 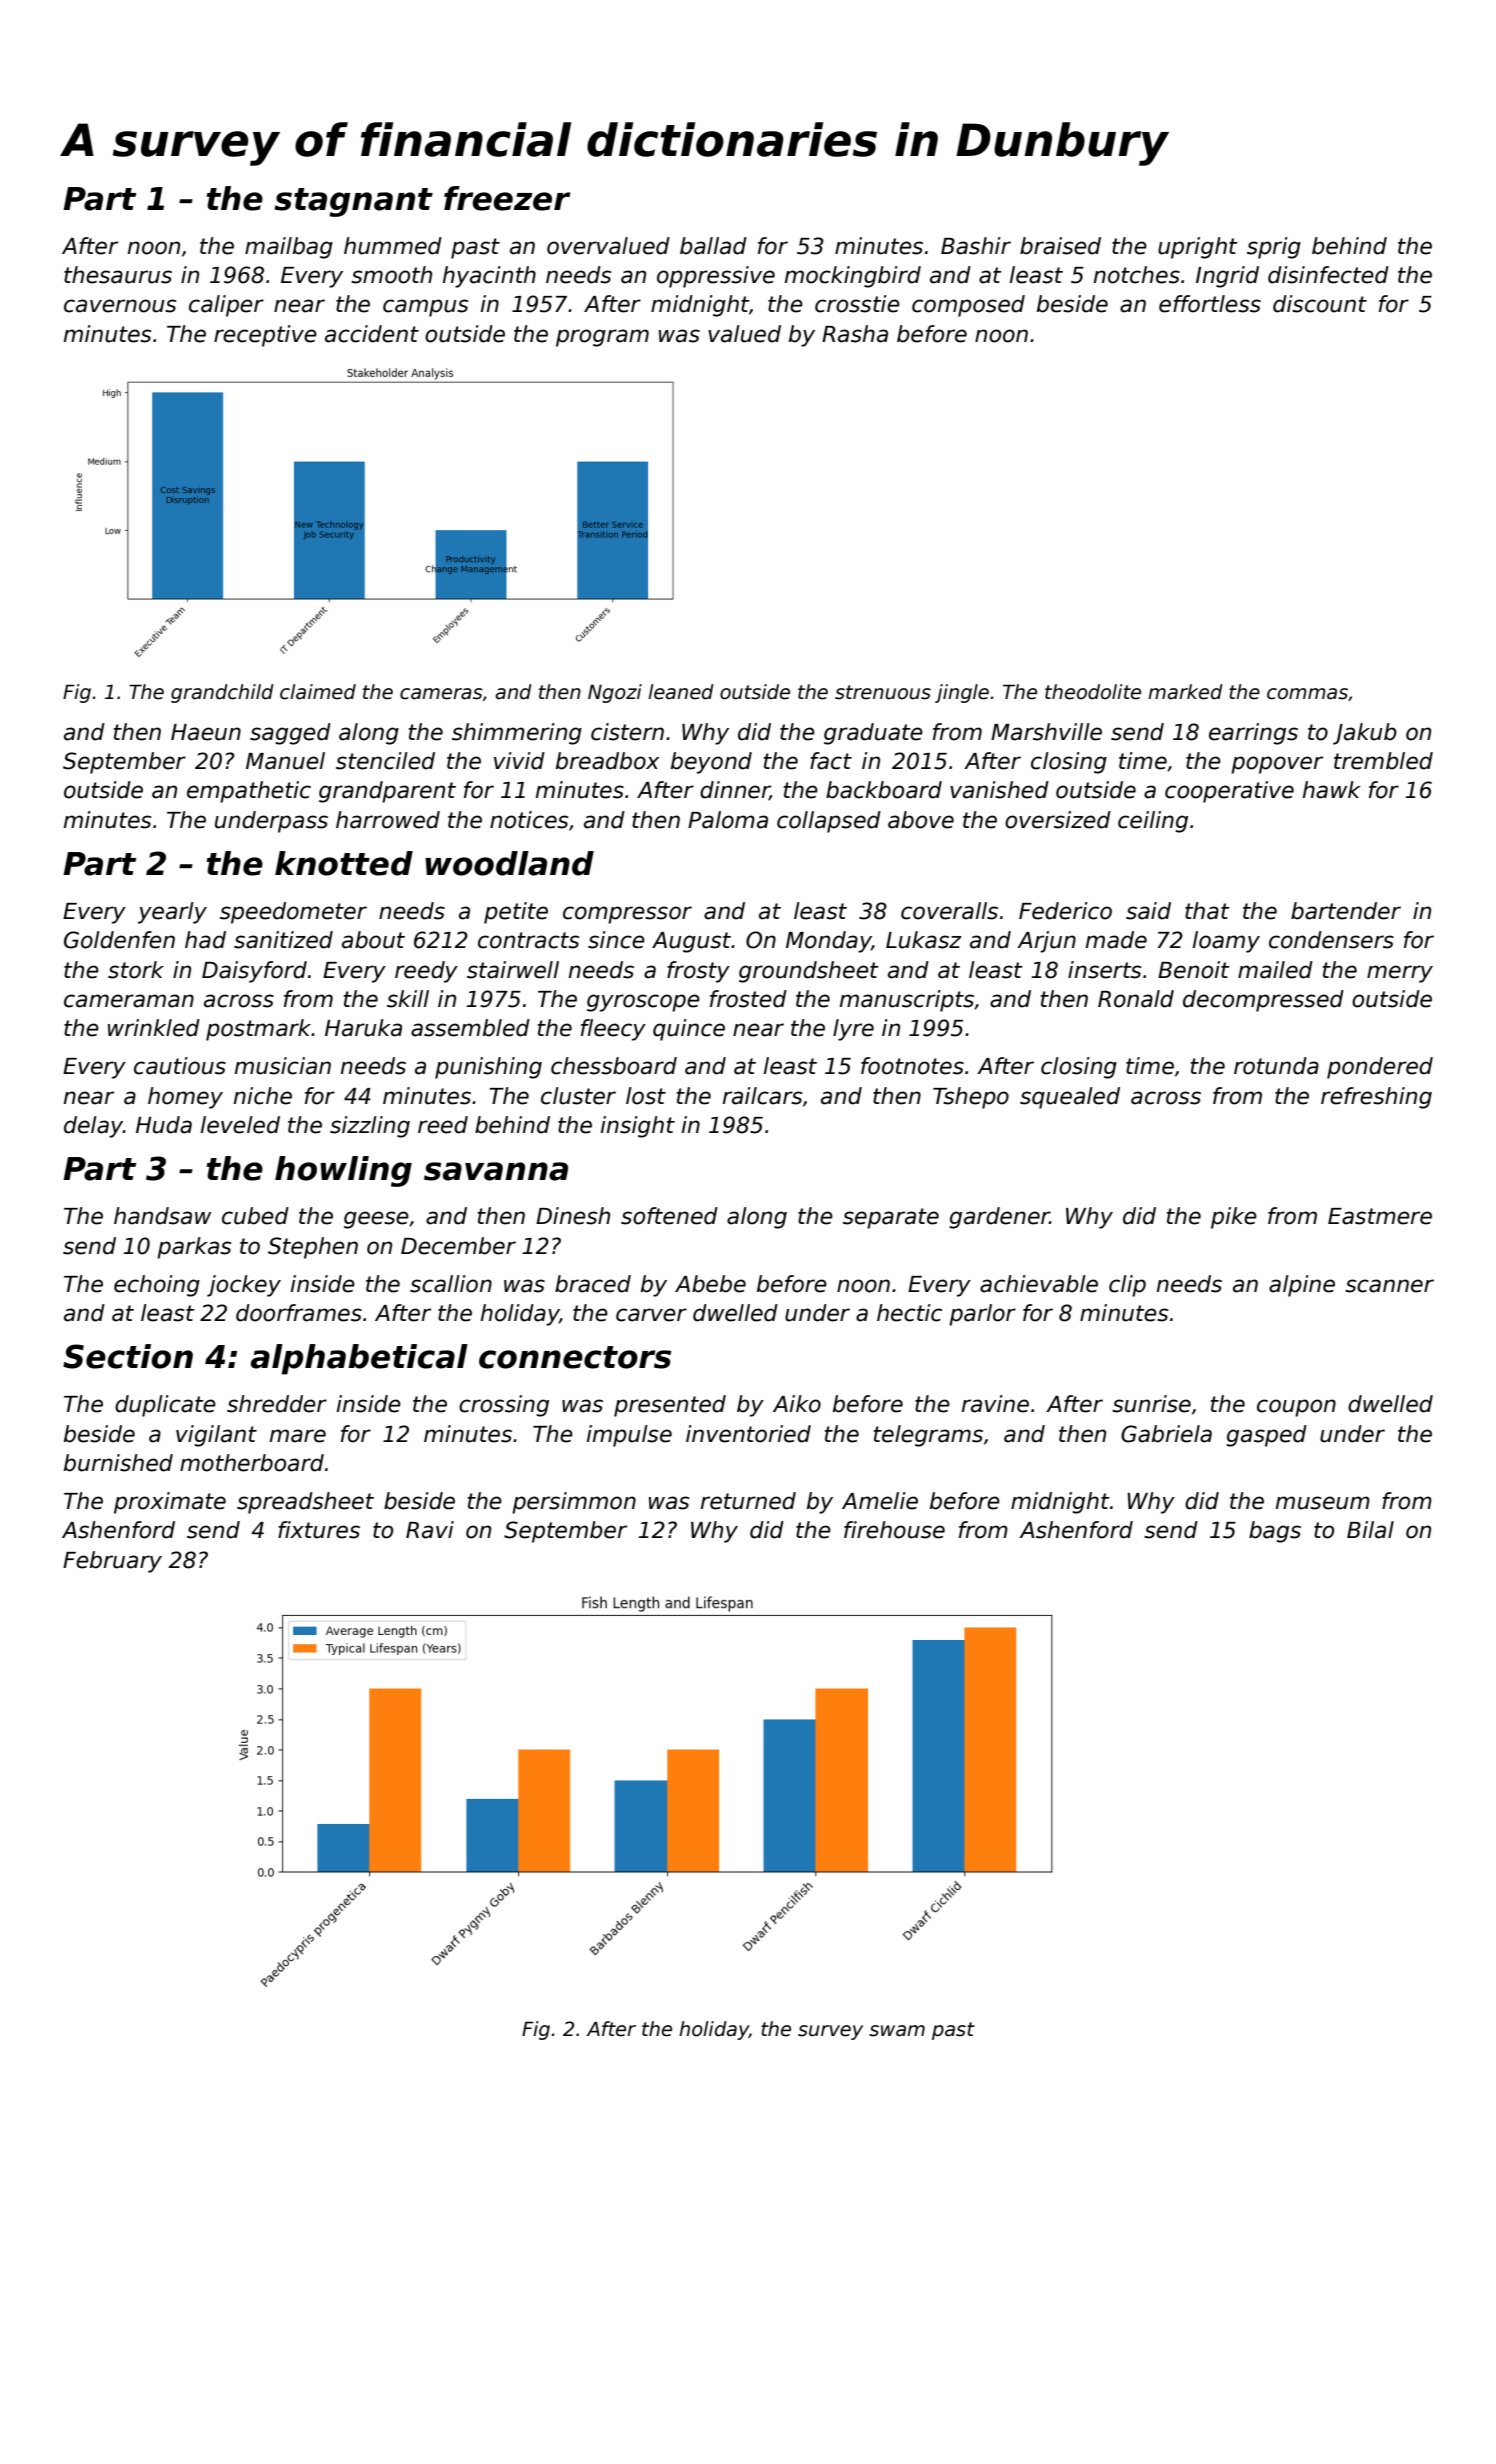 I want to click on swam, so click(x=897, y=2031).
